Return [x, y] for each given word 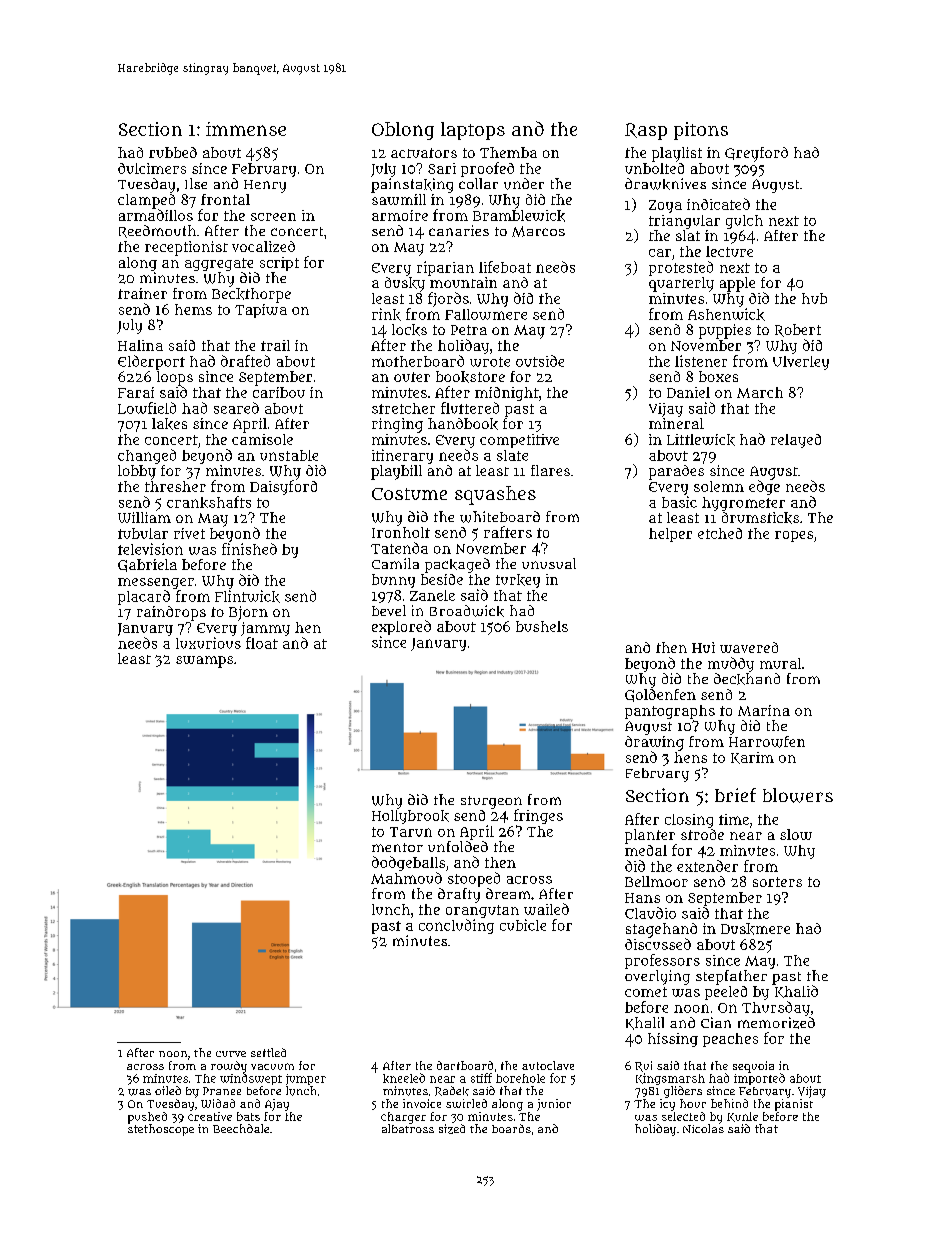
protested [681, 268]
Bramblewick [519, 216]
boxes [718, 376]
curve [231, 1054]
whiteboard [500, 517]
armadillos [156, 215]
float [262, 643]
